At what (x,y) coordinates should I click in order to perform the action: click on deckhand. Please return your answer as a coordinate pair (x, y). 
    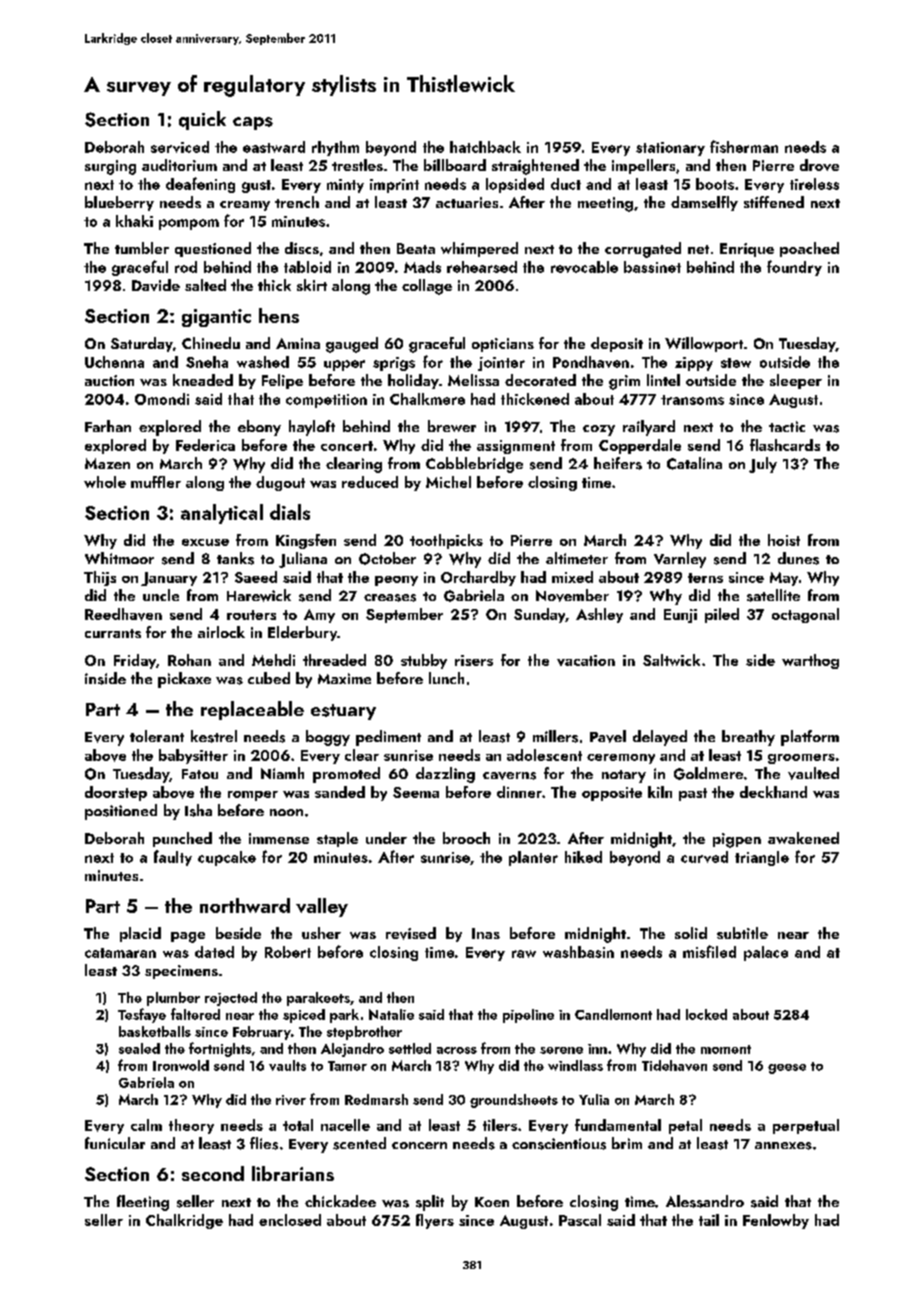
    Looking at the image, I should click on (773, 792).
